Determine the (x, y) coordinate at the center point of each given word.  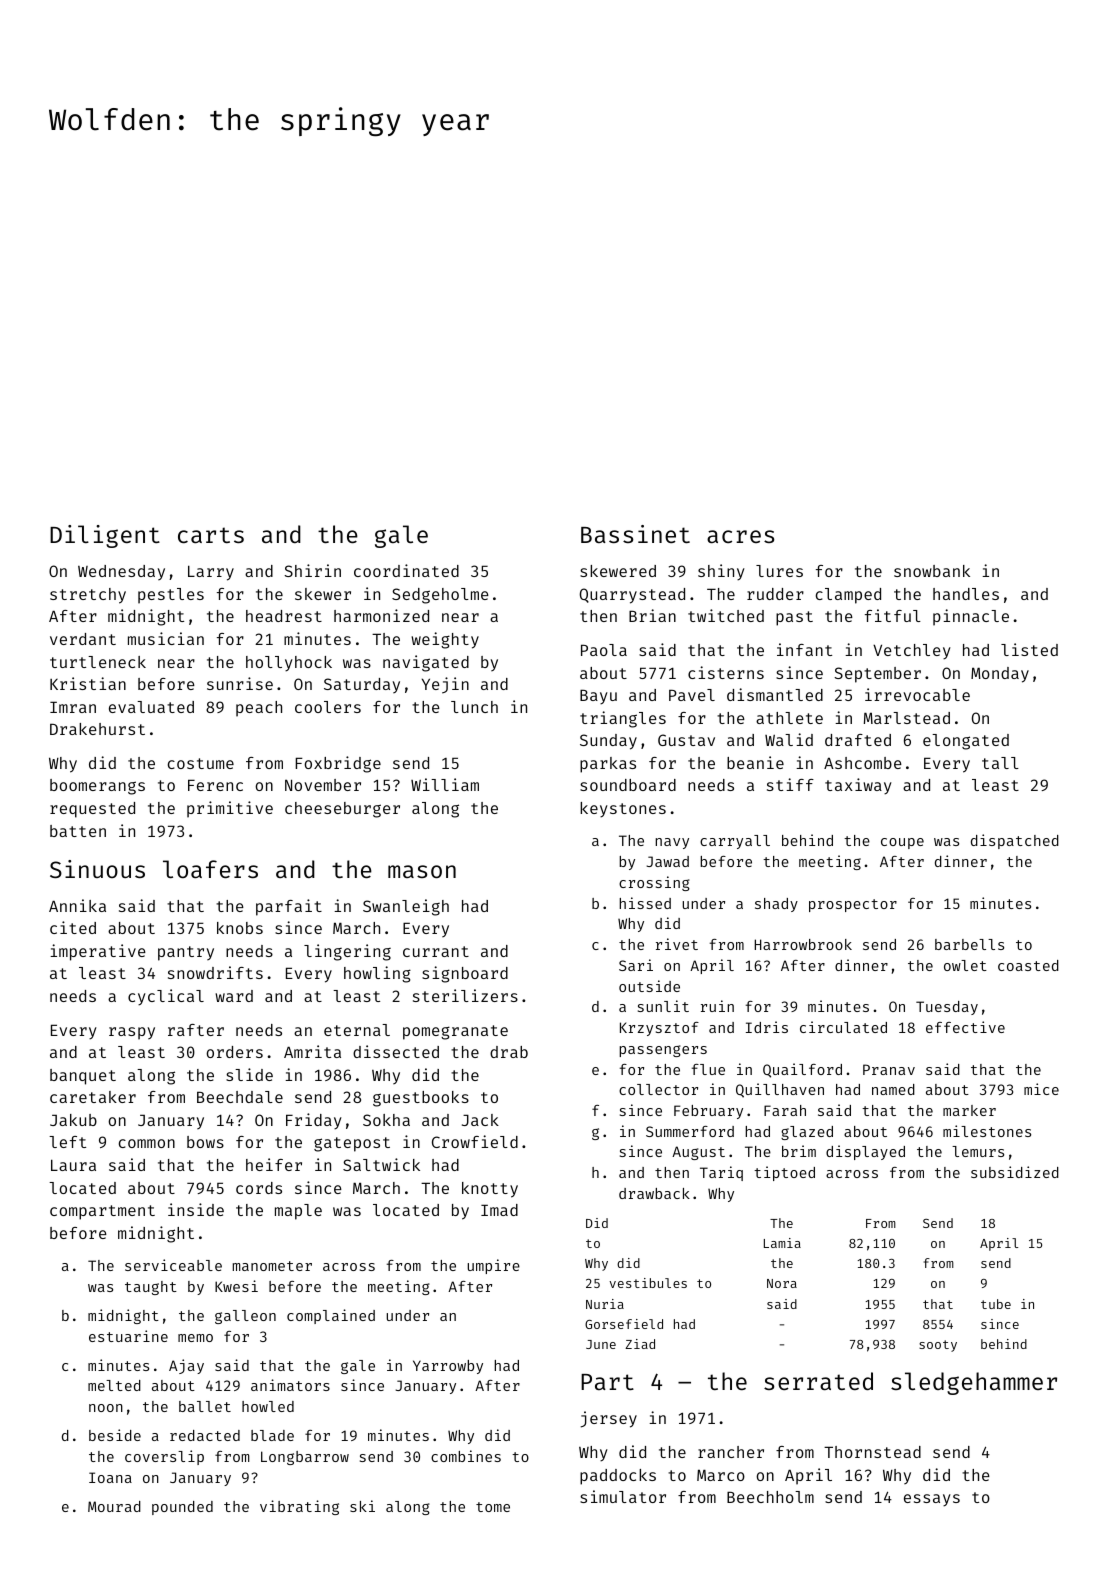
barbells (969, 944)
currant (436, 951)
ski (362, 1506)
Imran (73, 707)
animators (290, 1385)
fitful (893, 615)
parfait (289, 907)
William (445, 784)
